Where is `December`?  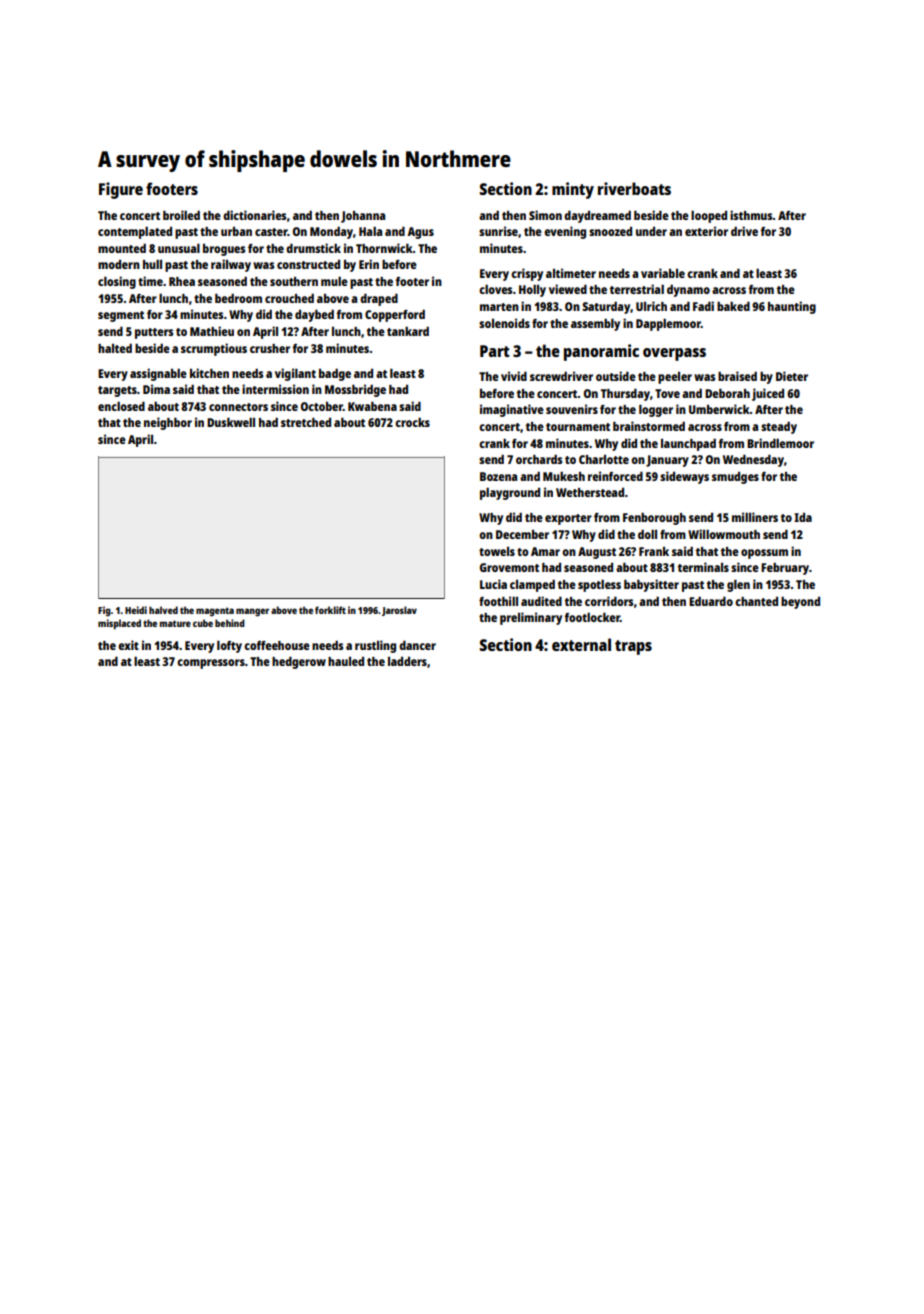 December is located at coordinates (522, 534).
